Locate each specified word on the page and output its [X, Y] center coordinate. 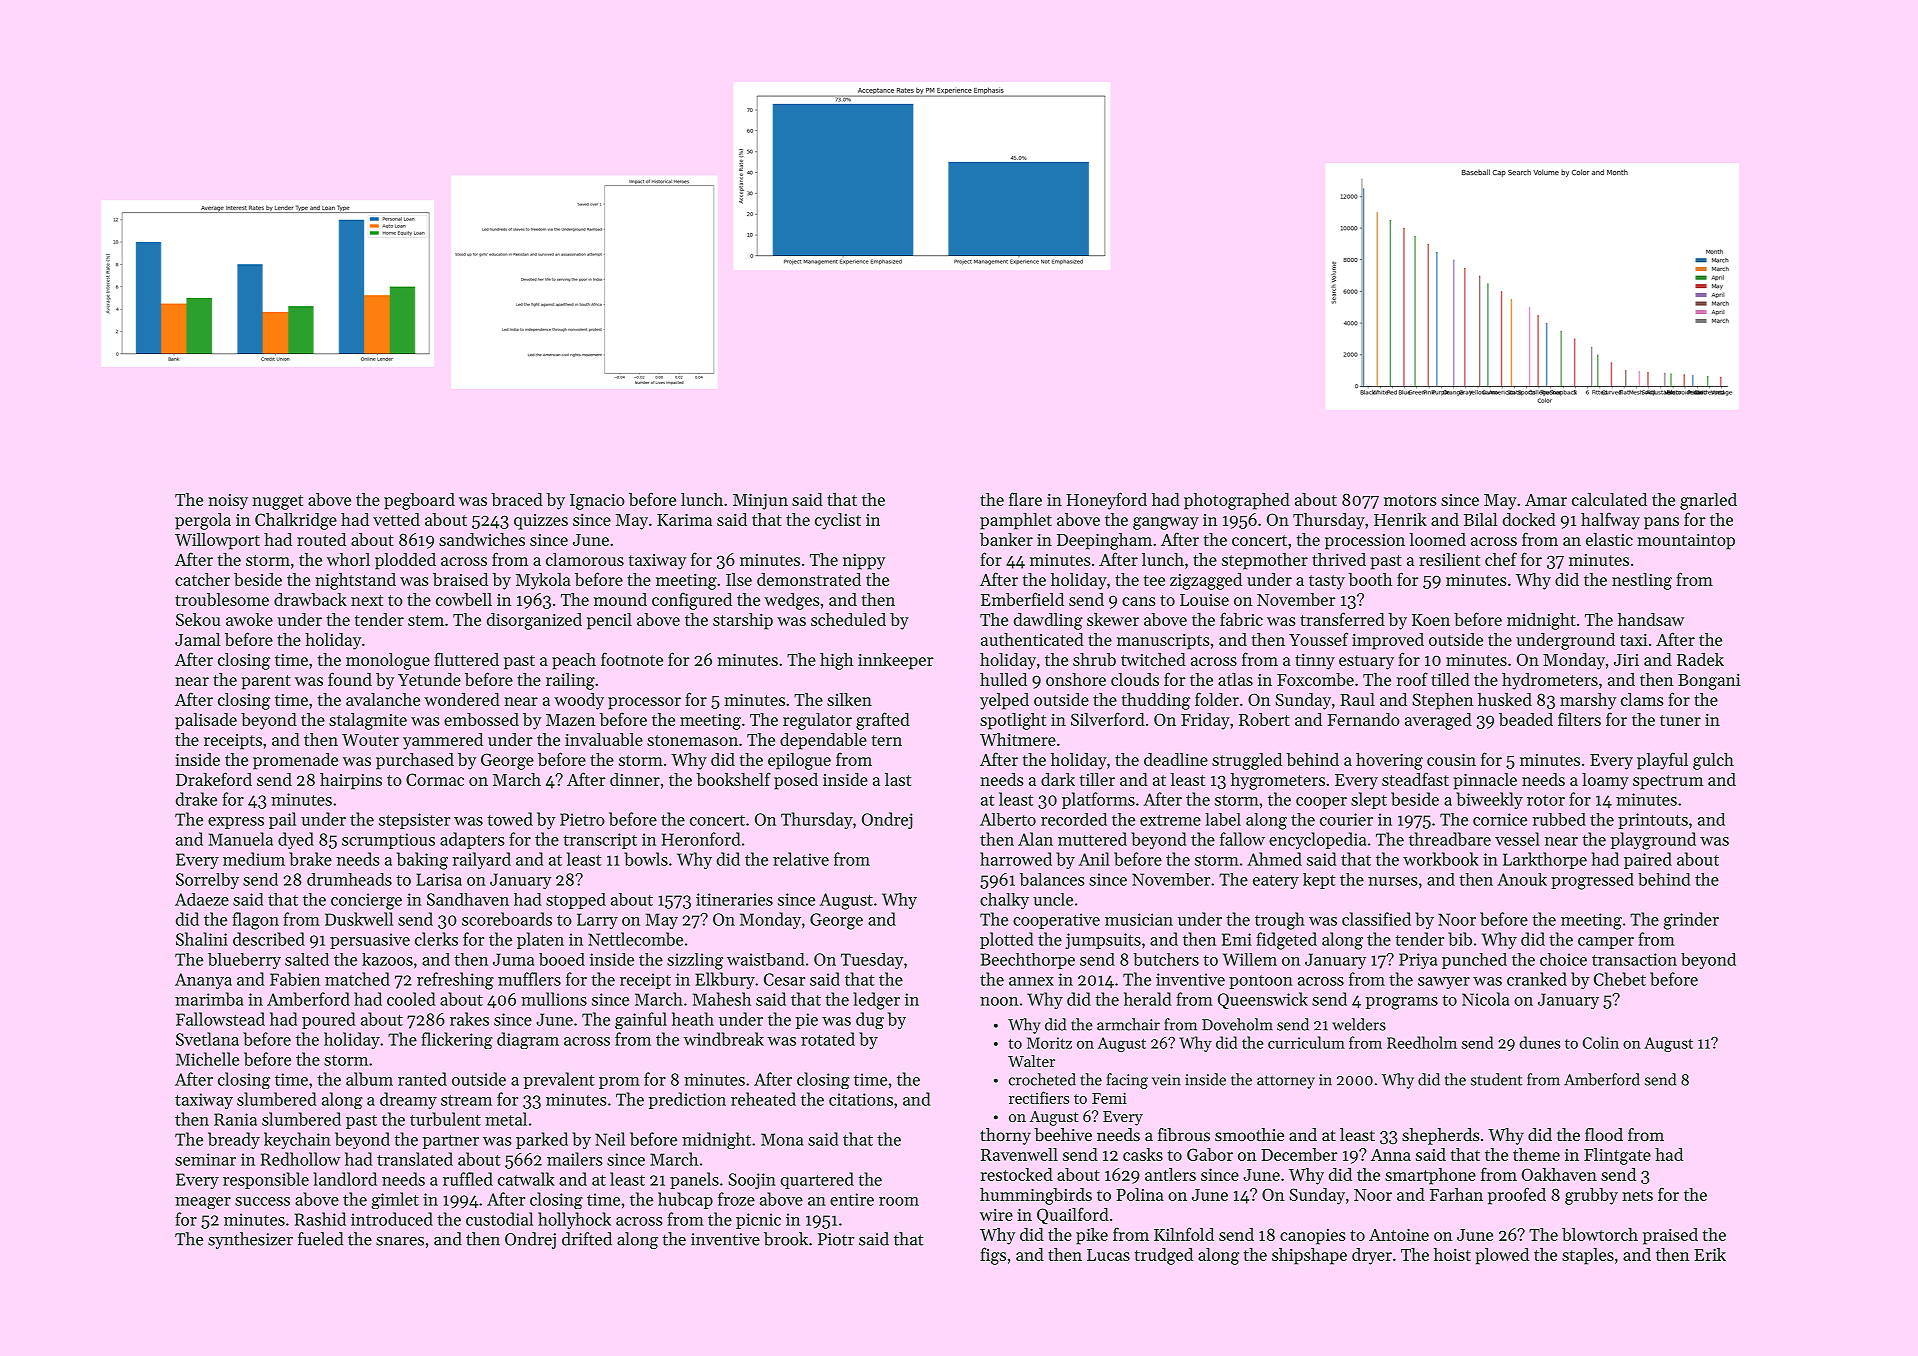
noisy [228, 502]
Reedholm [1422, 1042]
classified [1376, 919]
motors [1410, 500]
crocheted [1042, 1079]
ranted [422, 1079]
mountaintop [1686, 541]
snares [400, 1241]
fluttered [466, 659]
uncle [1053, 899]
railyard [481, 860]
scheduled [848, 619]
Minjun [760, 501]
